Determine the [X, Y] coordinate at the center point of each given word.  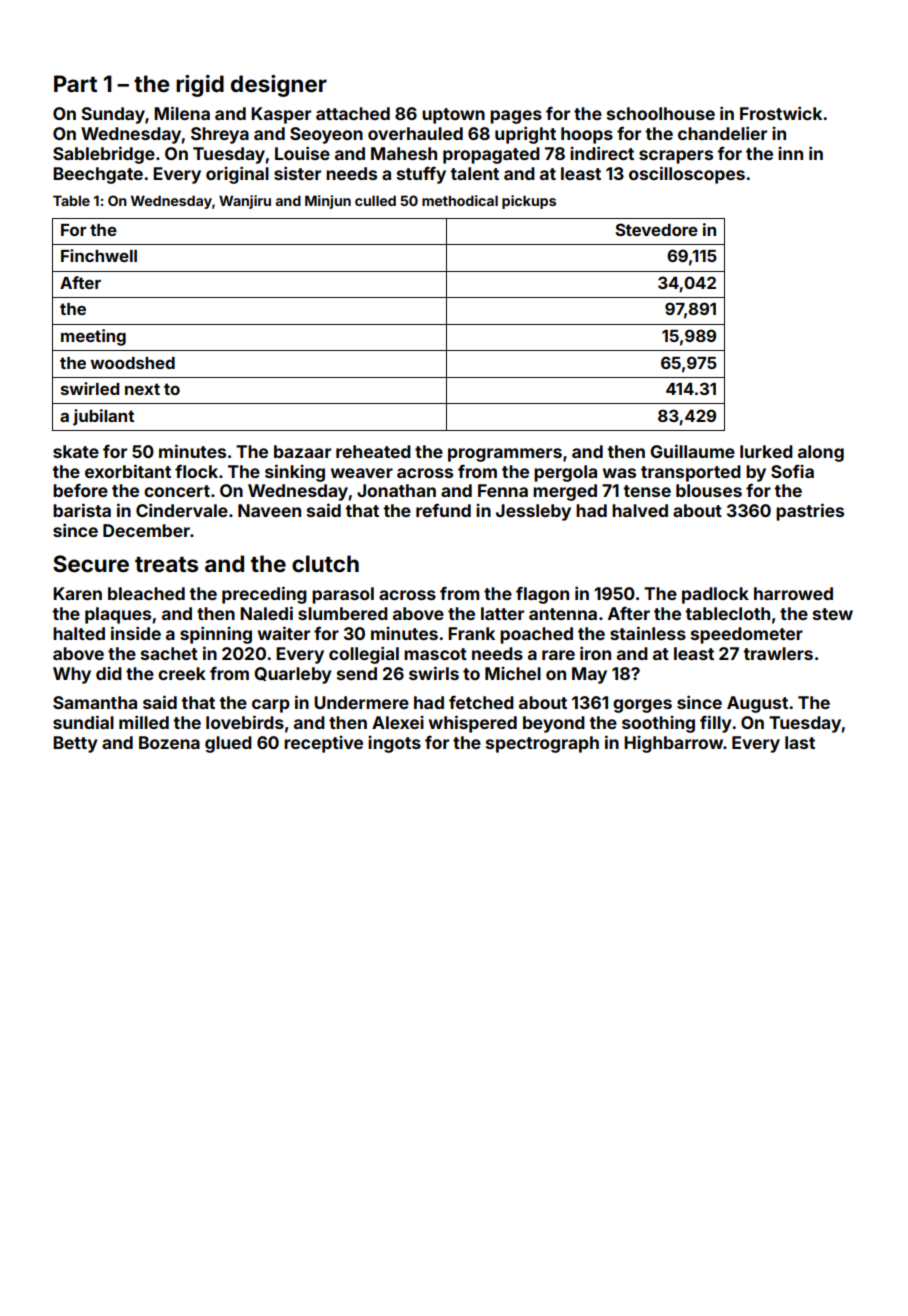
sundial [83, 722]
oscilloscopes [687, 175]
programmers [505, 455]
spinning [216, 635]
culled [375, 200]
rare [558, 655]
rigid [200, 86]
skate [76, 451]
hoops [587, 135]
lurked [766, 451]
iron [595, 653]
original [237, 175]
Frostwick [781, 113]
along [821, 453]
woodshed [132, 363]
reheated [373, 451]
